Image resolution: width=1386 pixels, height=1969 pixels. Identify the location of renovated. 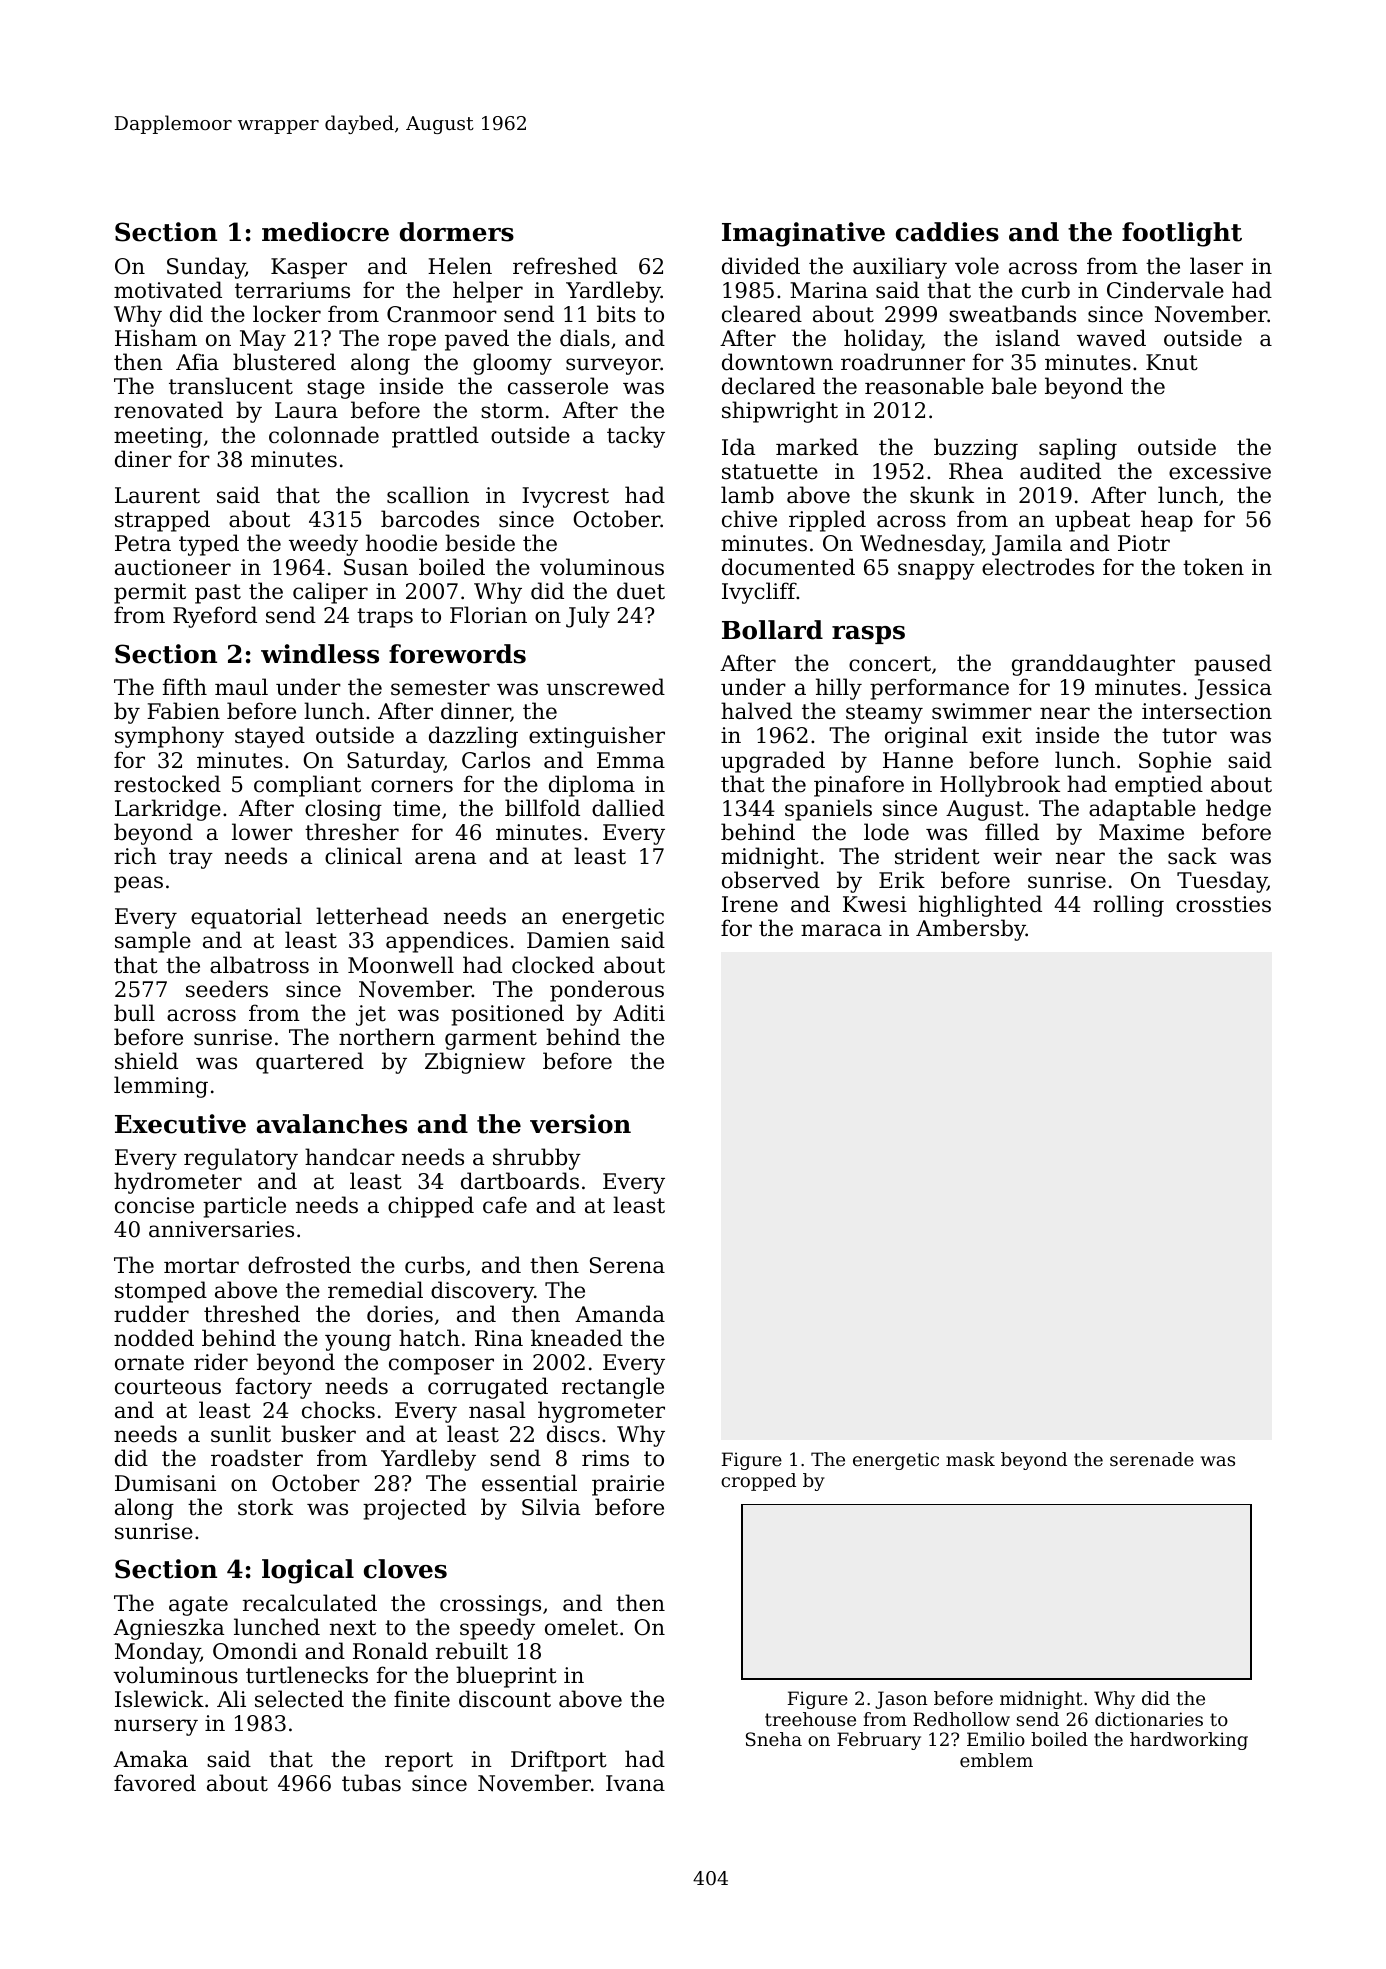
(168, 410).
